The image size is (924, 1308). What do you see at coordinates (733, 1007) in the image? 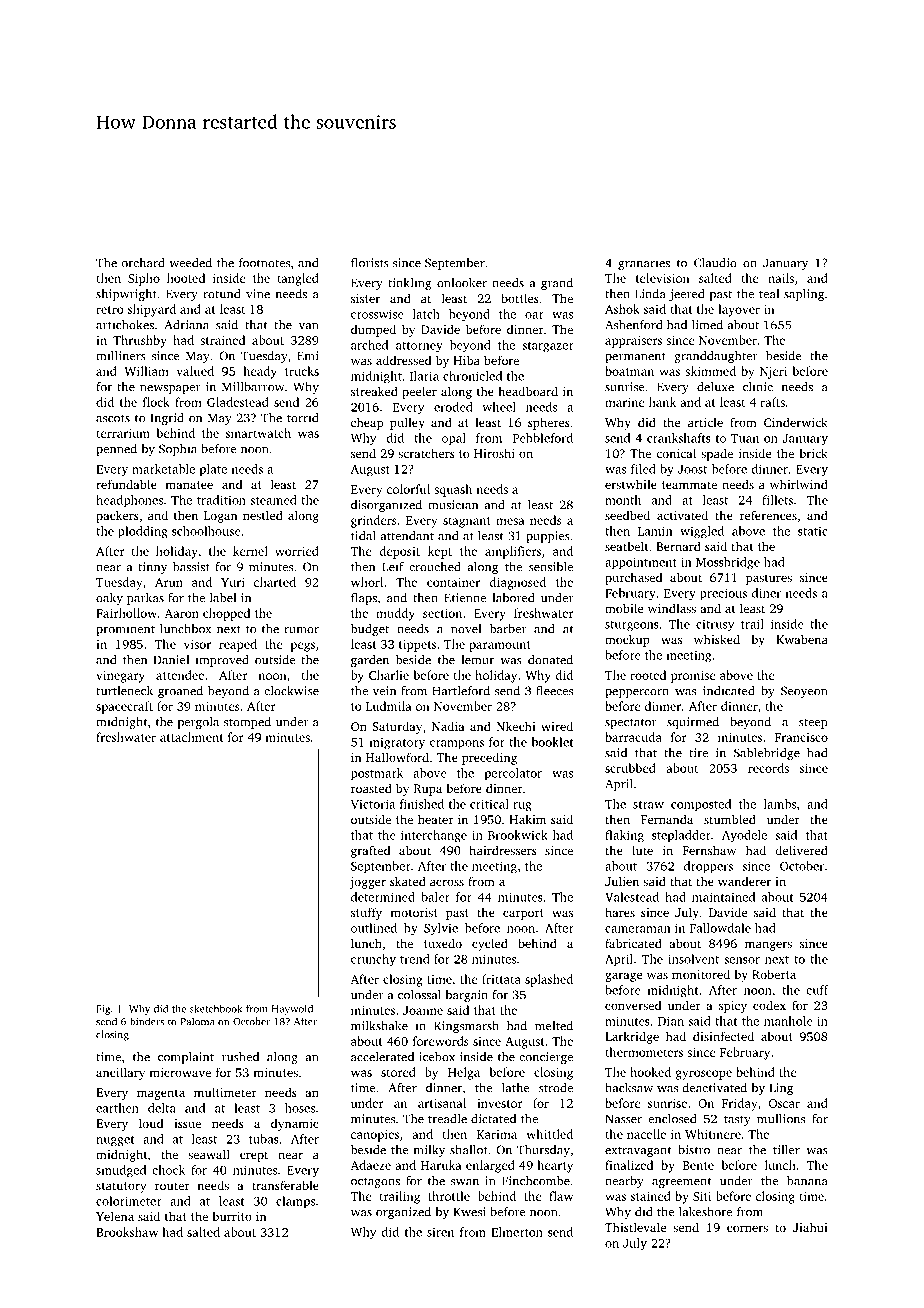
I see `spicy` at bounding box center [733, 1007].
